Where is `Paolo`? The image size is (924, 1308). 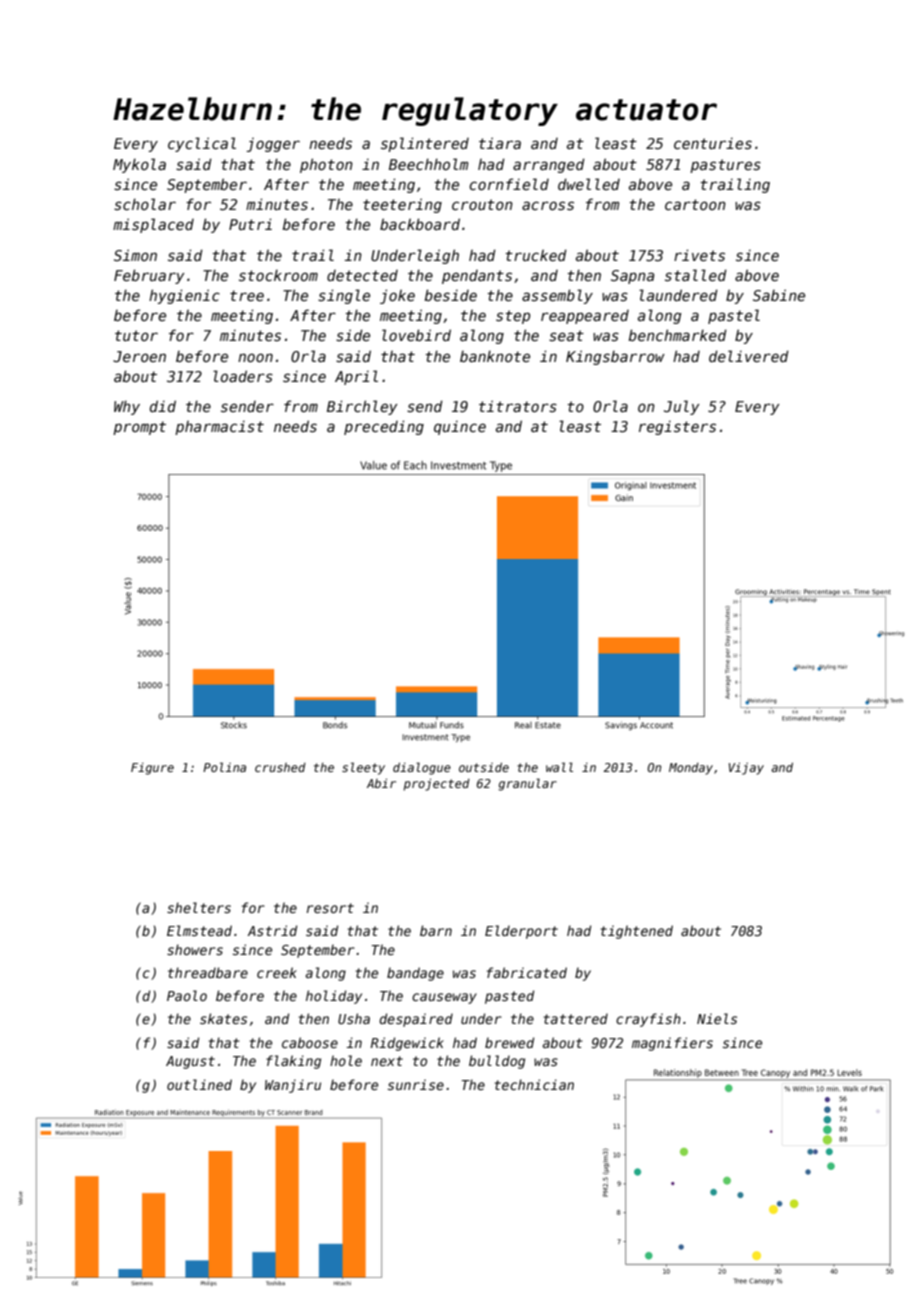 Paolo is located at coordinates (187, 995).
